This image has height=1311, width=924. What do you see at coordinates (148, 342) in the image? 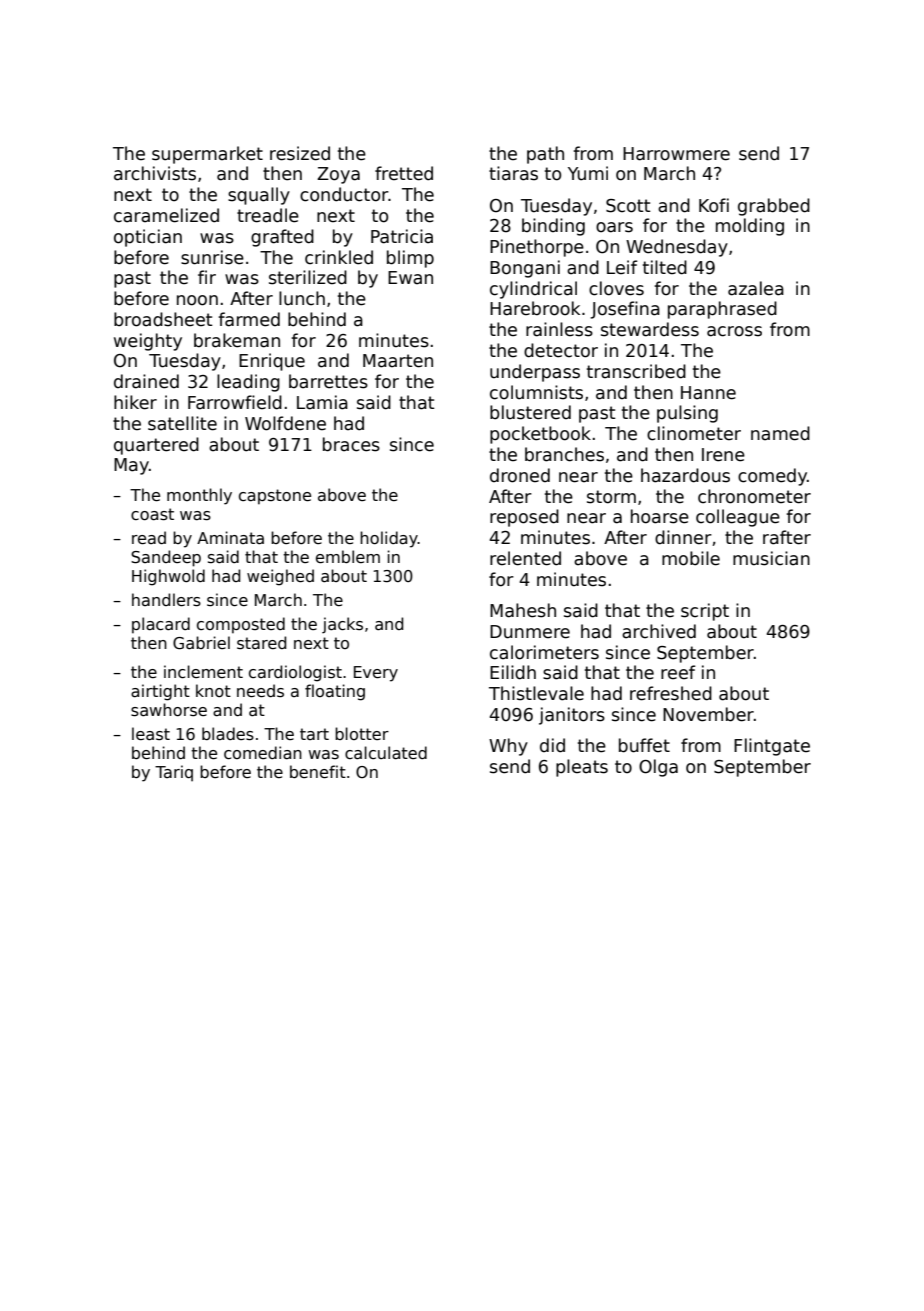
I see `weighty` at bounding box center [148, 342].
